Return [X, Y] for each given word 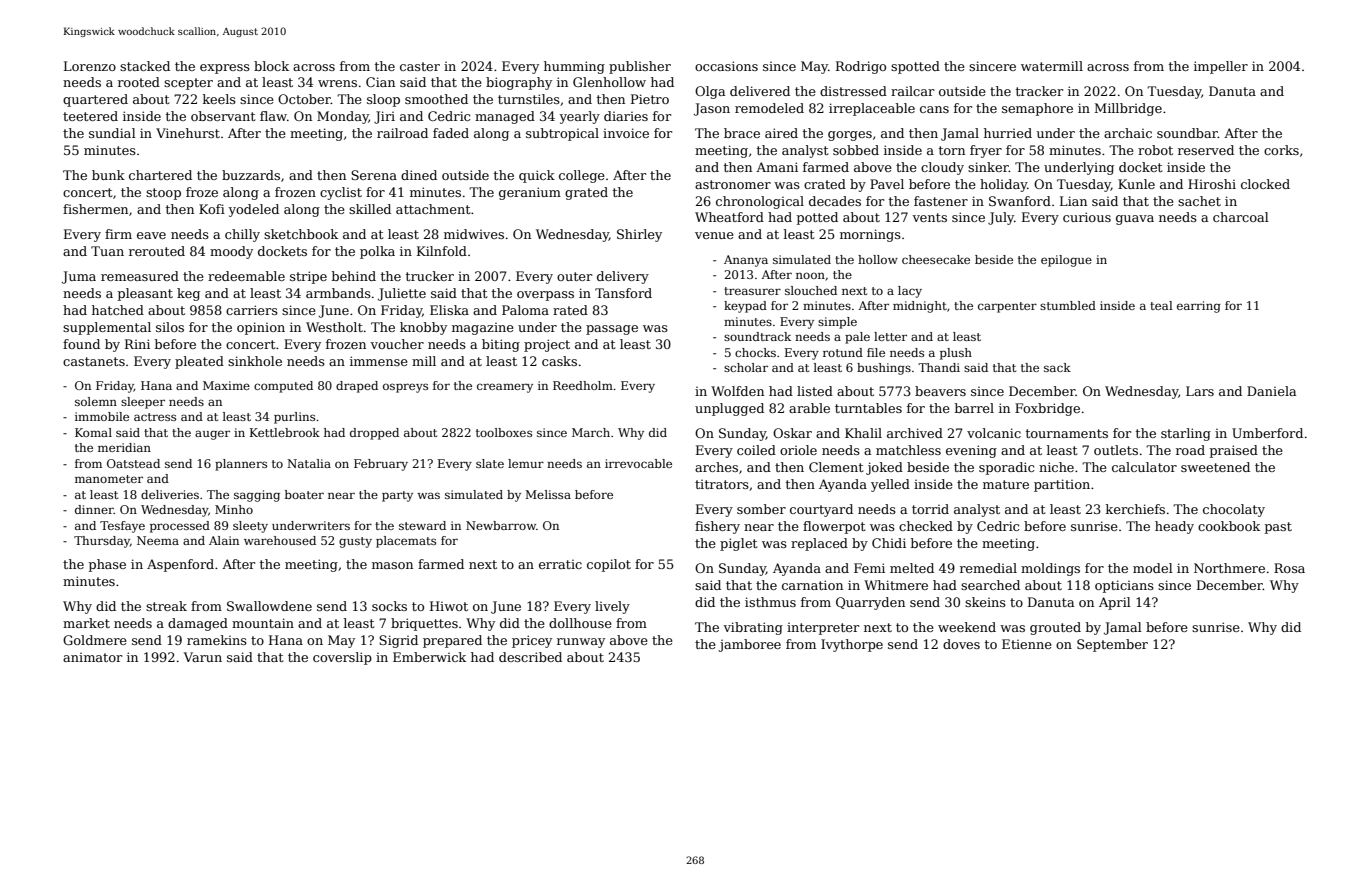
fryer [986, 151]
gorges [850, 136]
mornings [870, 235]
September [1112, 645]
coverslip [342, 658]
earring [1199, 307]
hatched [118, 310]
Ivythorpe [852, 645]
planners [241, 465]
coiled [756, 450]
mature [1006, 484]
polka [377, 252]
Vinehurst [188, 133]
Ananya [746, 261]
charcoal [1241, 217]
